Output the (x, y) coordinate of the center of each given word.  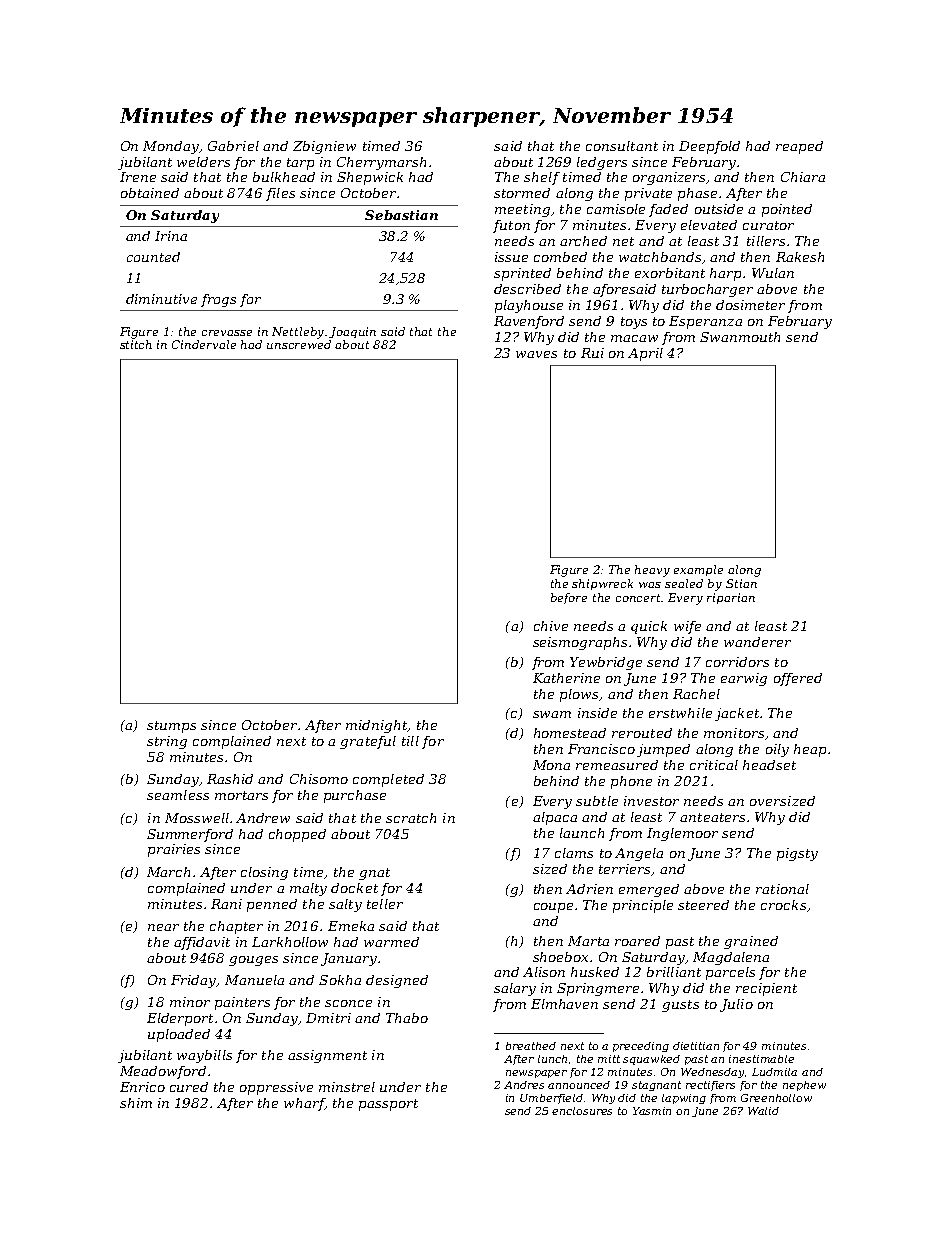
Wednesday (712, 1073)
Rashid (230, 779)
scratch (411, 818)
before (569, 598)
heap (810, 750)
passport (388, 1105)
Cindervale (204, 344)
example (698, 570)
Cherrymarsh (381, 163)
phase (697, 194)
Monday (171, 147)
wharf (304, 1104)
